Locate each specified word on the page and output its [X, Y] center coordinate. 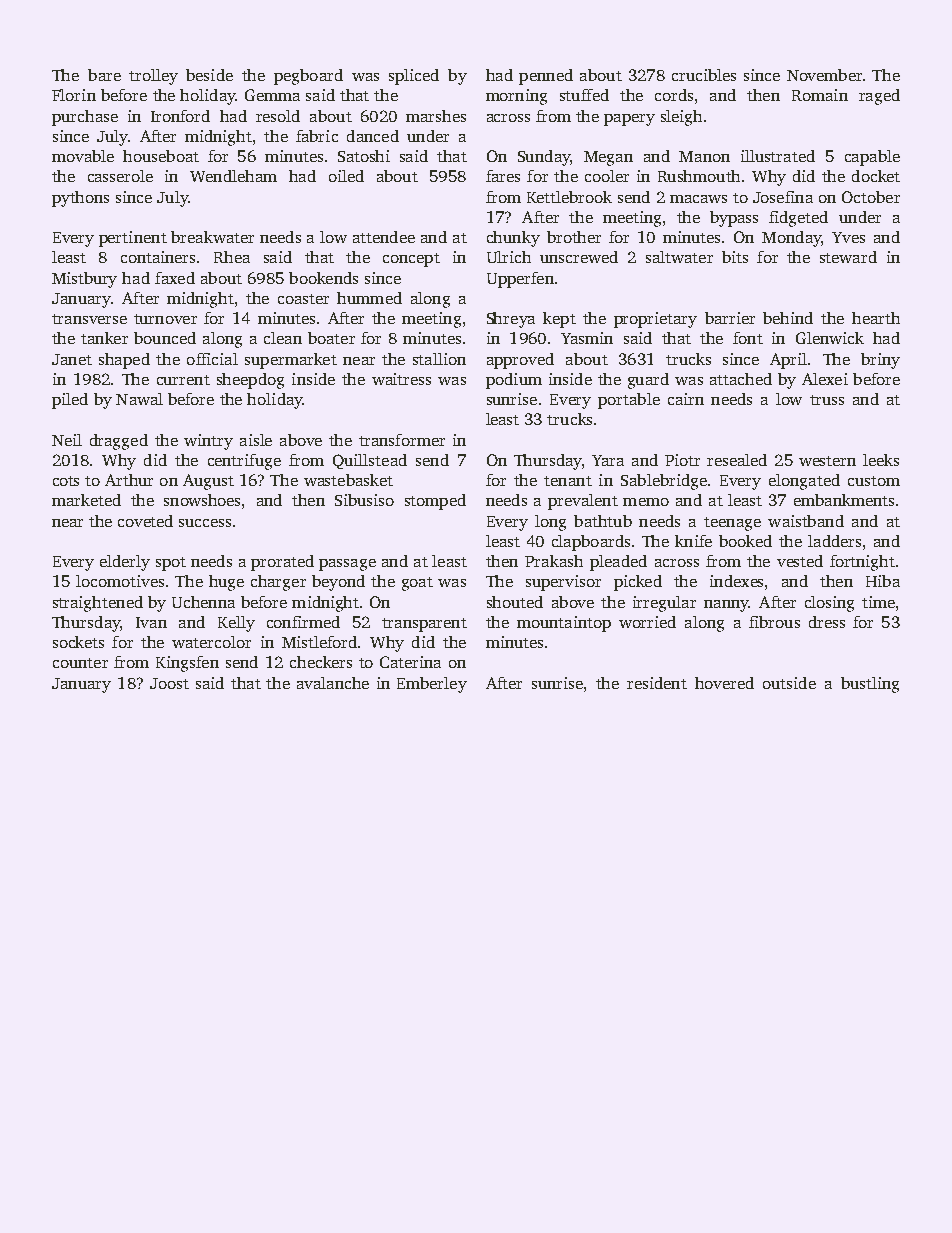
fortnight [862, 563]
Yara [608, 460]
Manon [704, 156]
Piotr [682, 460]
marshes [436, 116]
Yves [848, 237]
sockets [78, 642]
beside [209, 75]
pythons [80, 199]
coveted [145, 521]
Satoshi [364, 156]
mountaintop [564, 624]
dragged [119, 442]
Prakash [554, 561]
